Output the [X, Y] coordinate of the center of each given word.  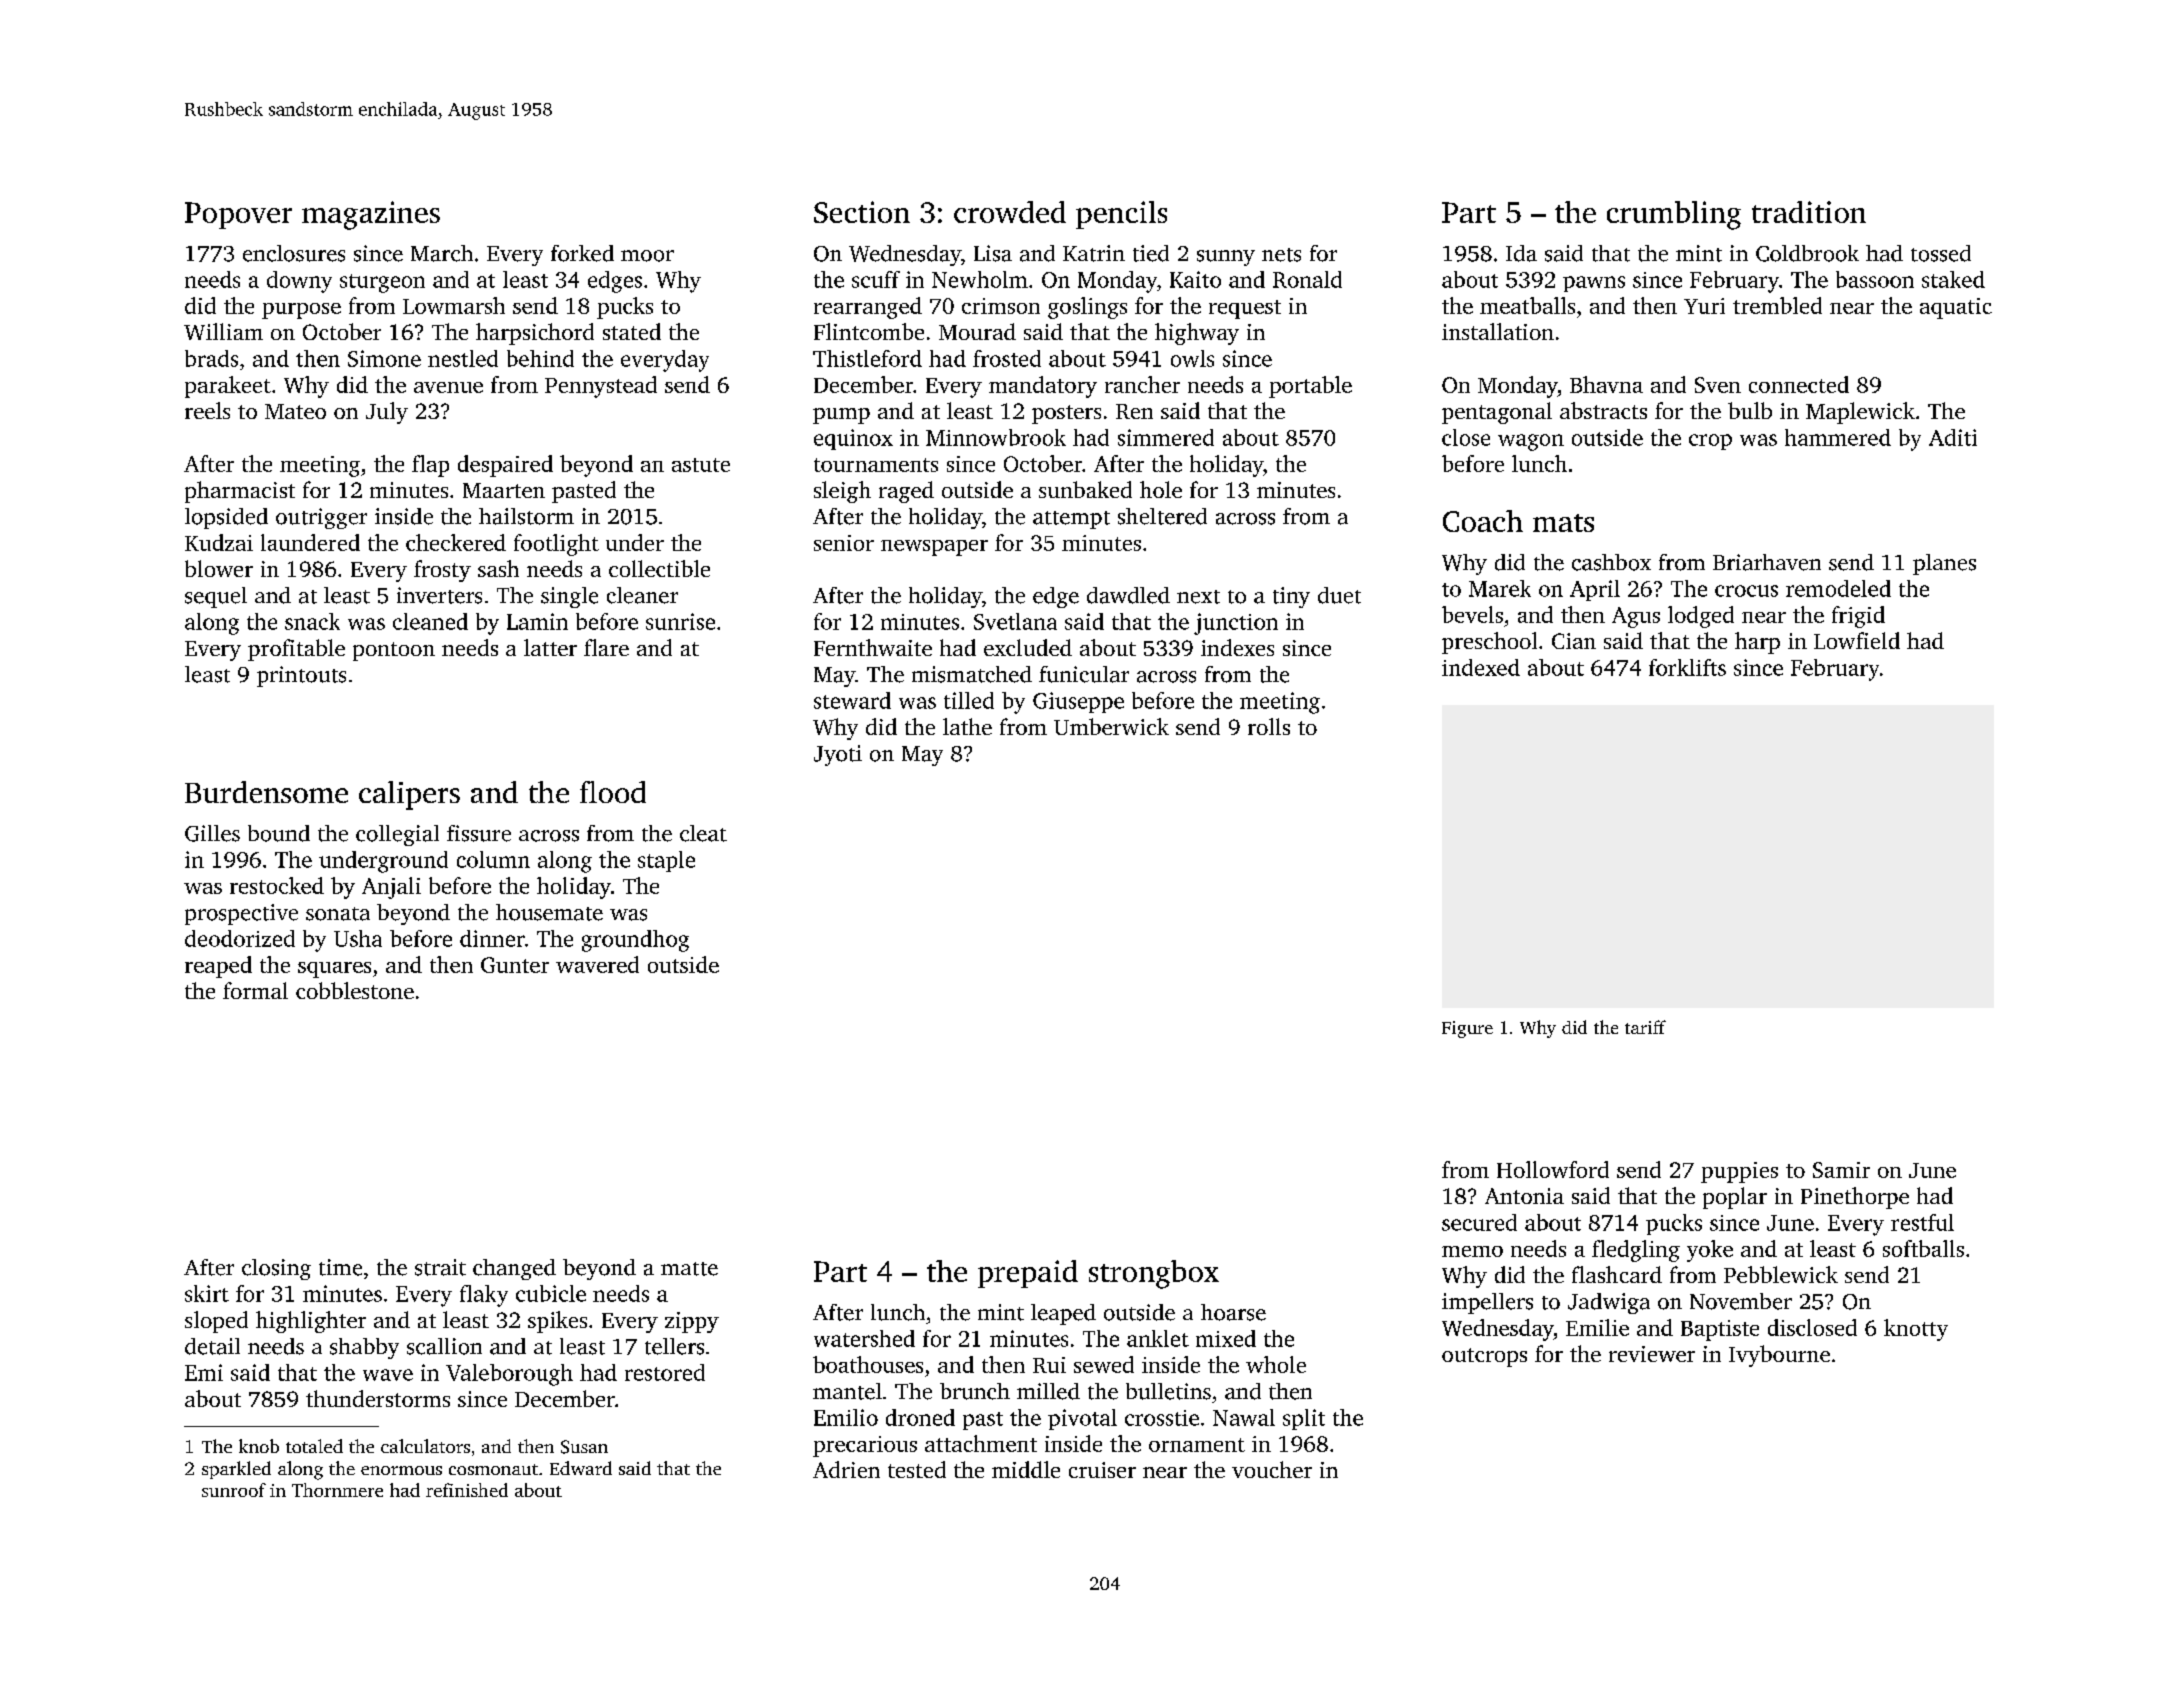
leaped [1063, 1314]
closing [276, 1269]
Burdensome [266, 792]
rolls [1269, 726]
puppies [1739, 1172]
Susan [584, 1447]
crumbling [1674, 215]
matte [689, 1269]
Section [862, 212]
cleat [703, 833]
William [223, 331]
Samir [1841, 1170]
